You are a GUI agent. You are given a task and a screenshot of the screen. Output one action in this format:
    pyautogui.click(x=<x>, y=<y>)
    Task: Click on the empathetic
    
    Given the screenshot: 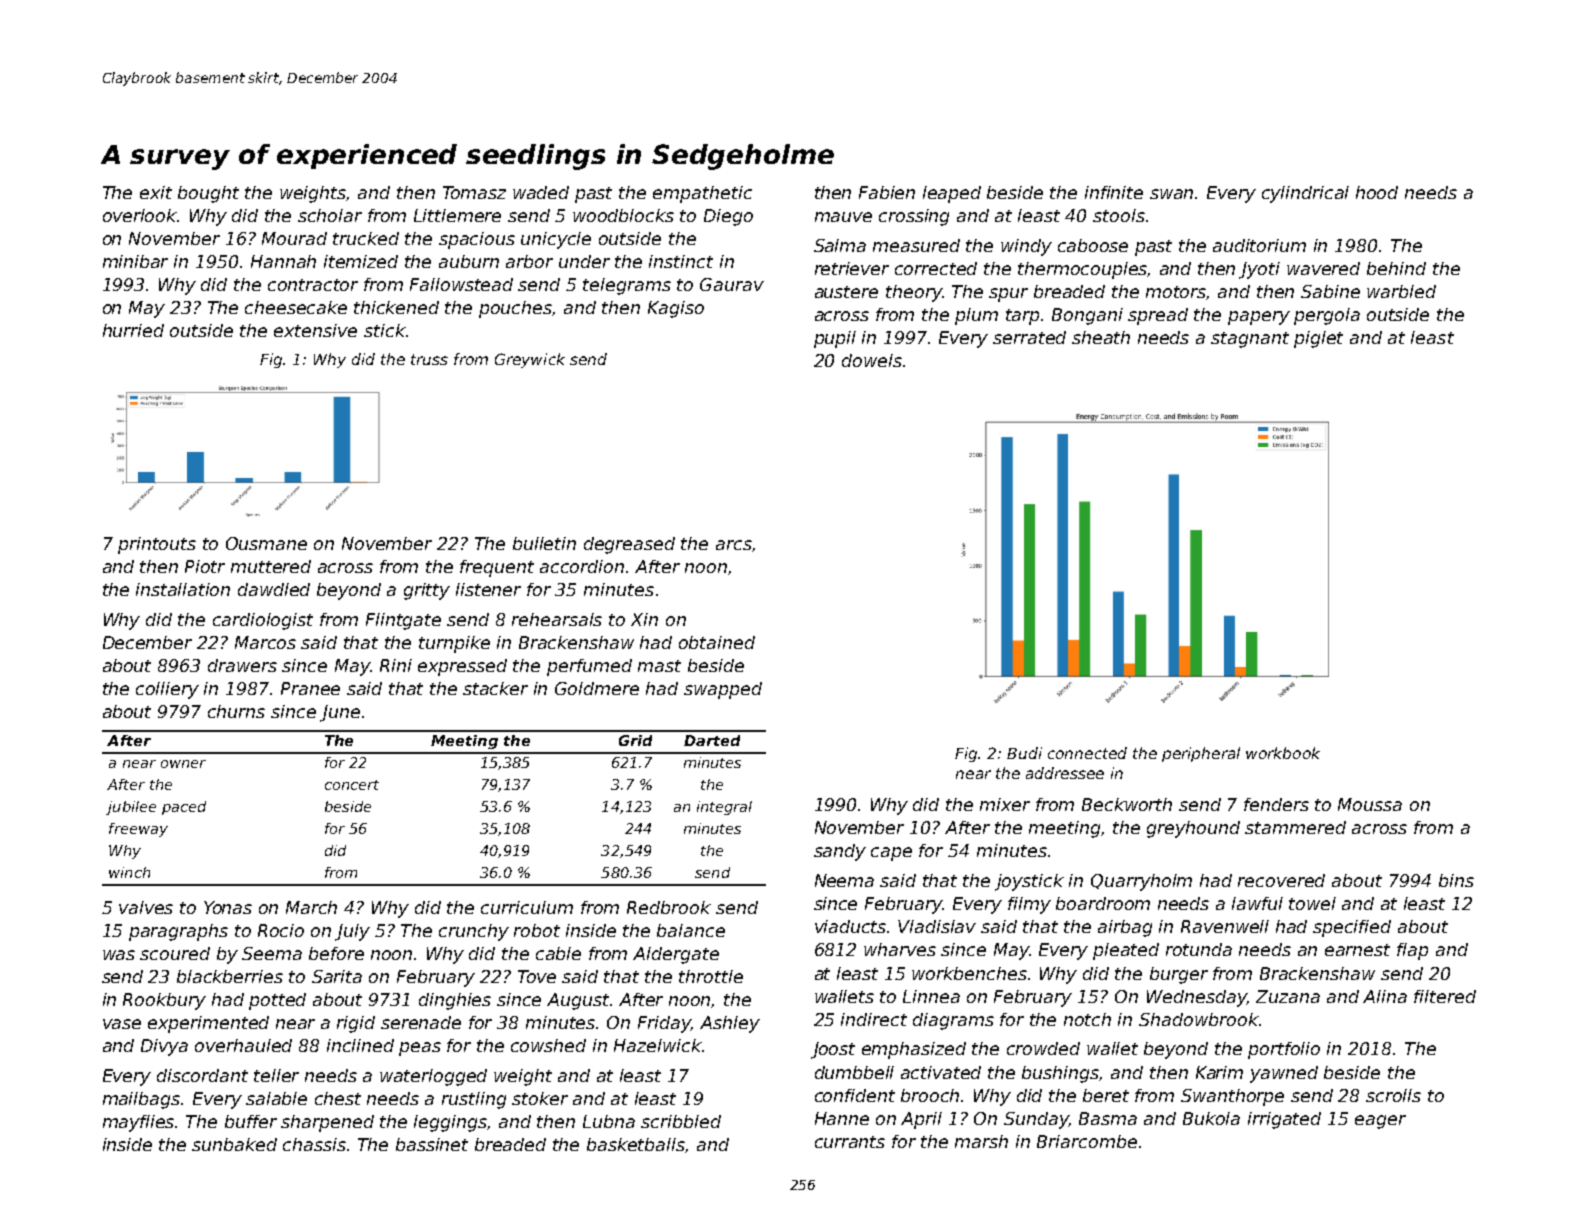 What is the action you would take?
    pyautogui.click(x=702, y=194)
